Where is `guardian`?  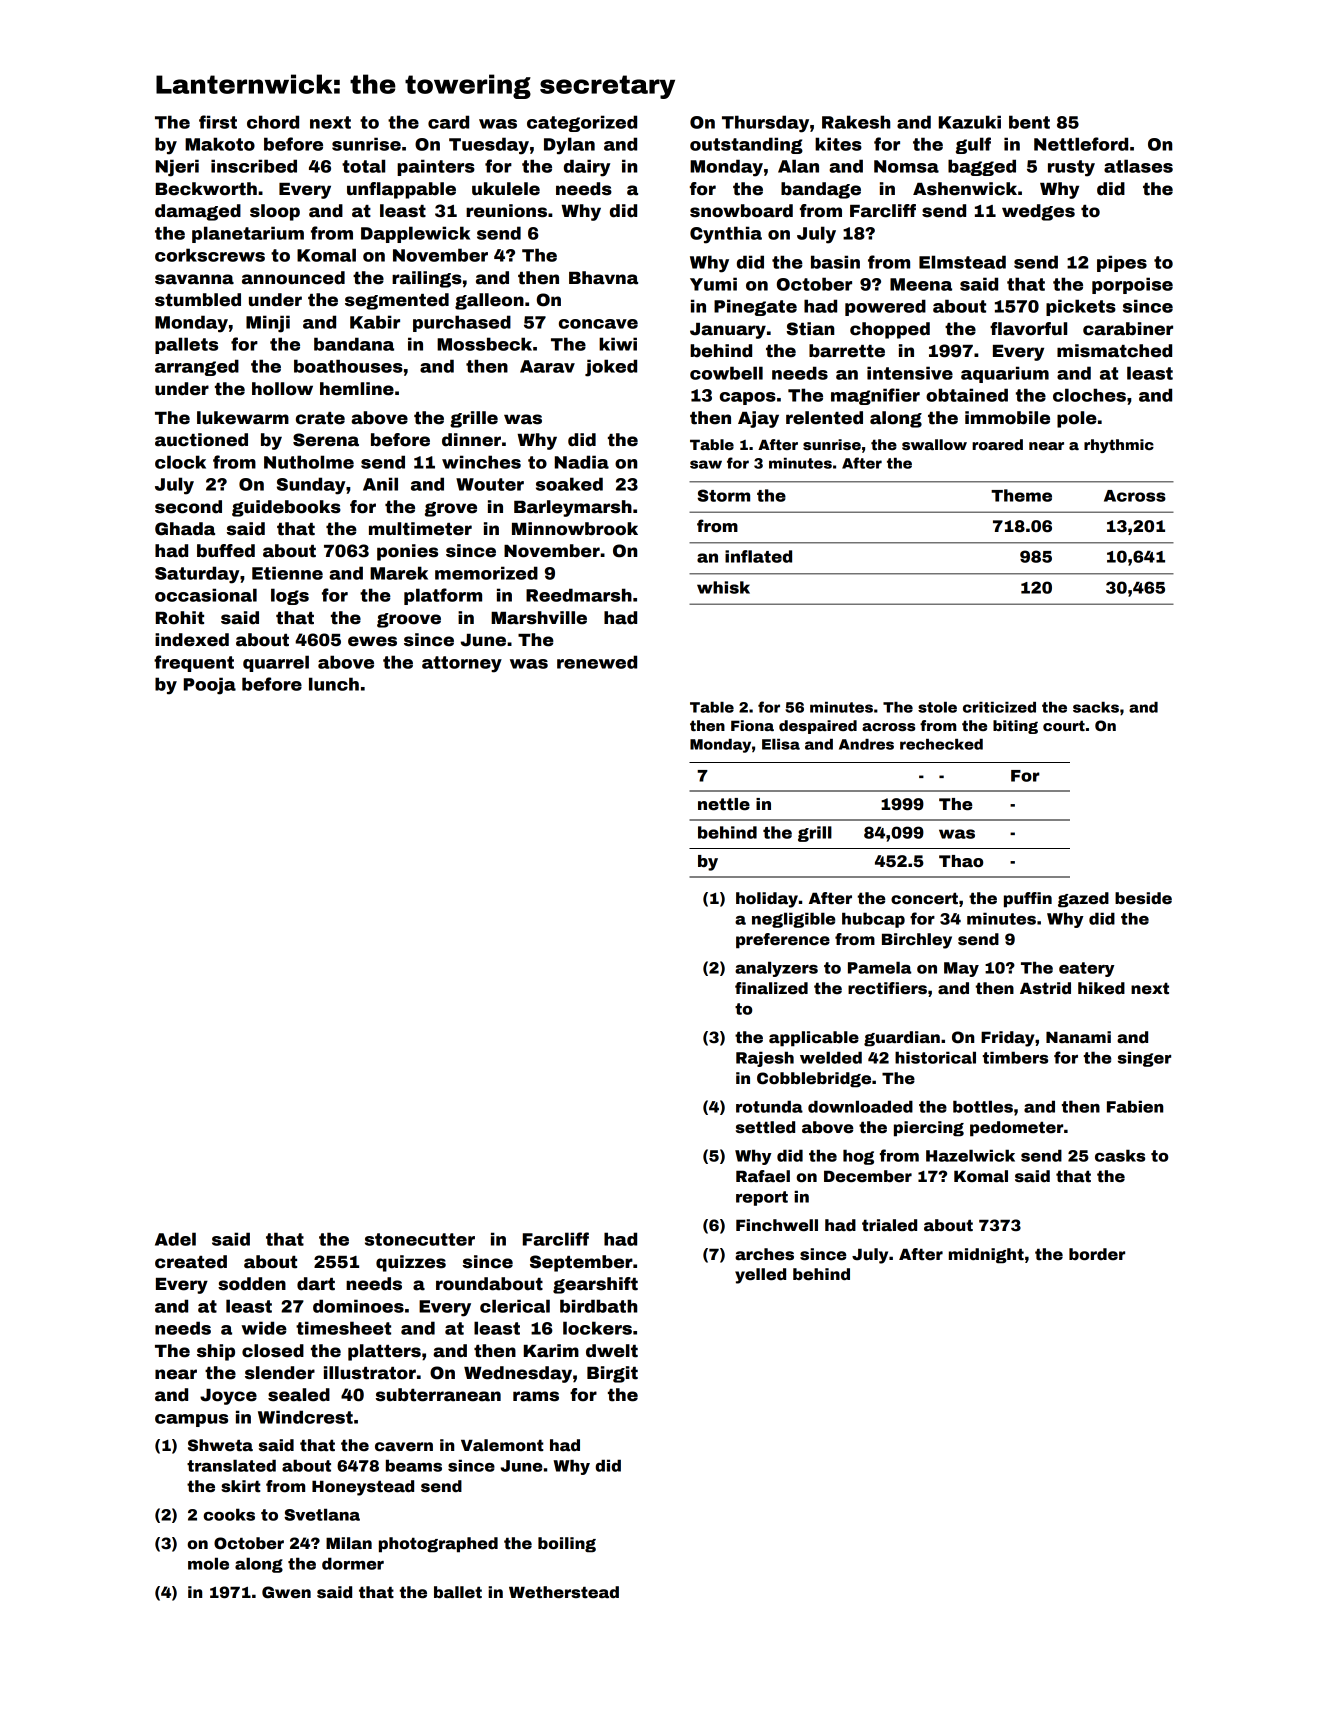 guardian is located at coordinates (902, 1039).
